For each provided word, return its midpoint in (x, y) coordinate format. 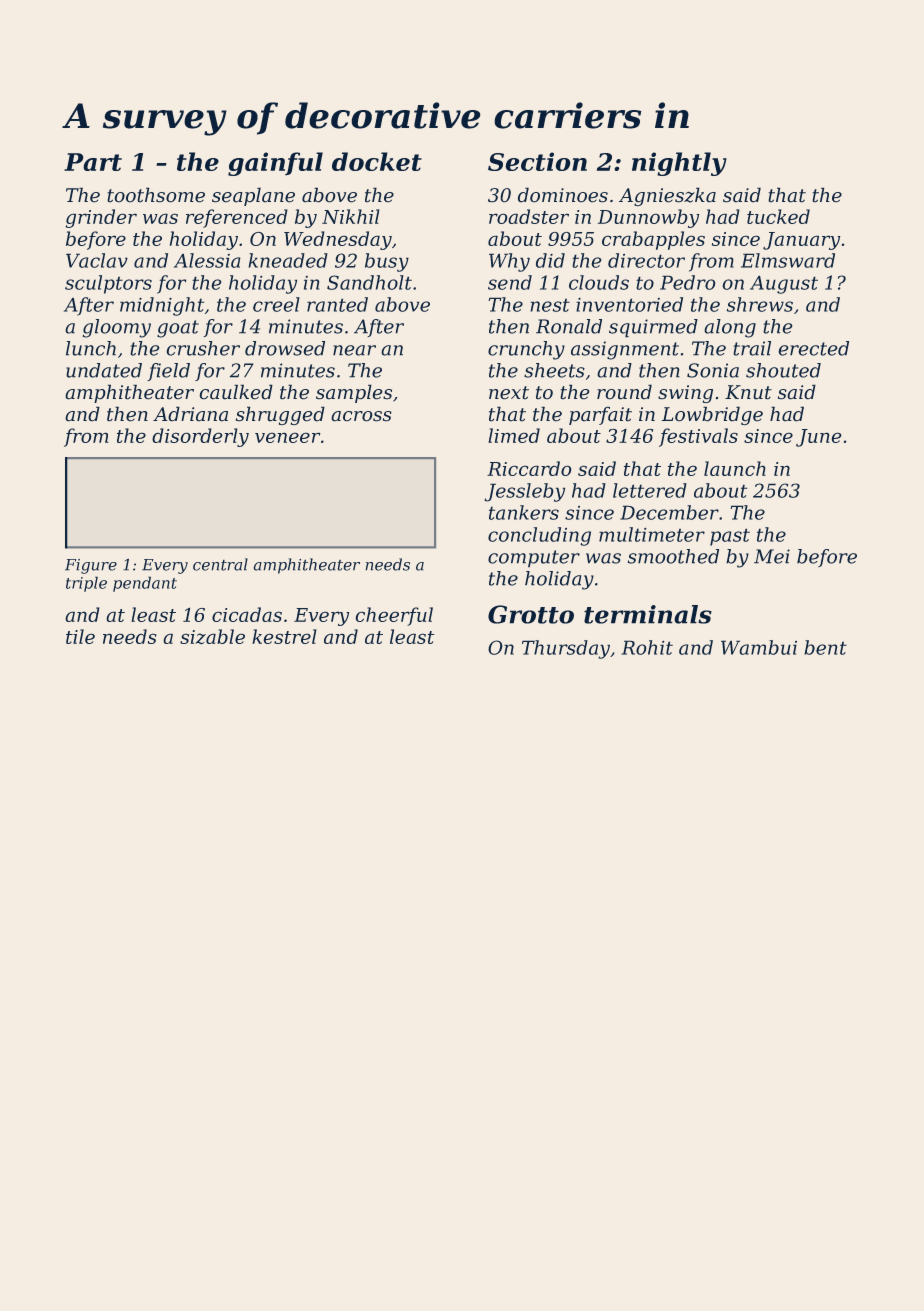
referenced (237, 218)
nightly (679, 164)
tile (80, 636)
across (361, 416)
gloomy (117, 328)
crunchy (526, 350)
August (784, 284)
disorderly (200, 437)
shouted (783, 370)
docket (377, 161)
